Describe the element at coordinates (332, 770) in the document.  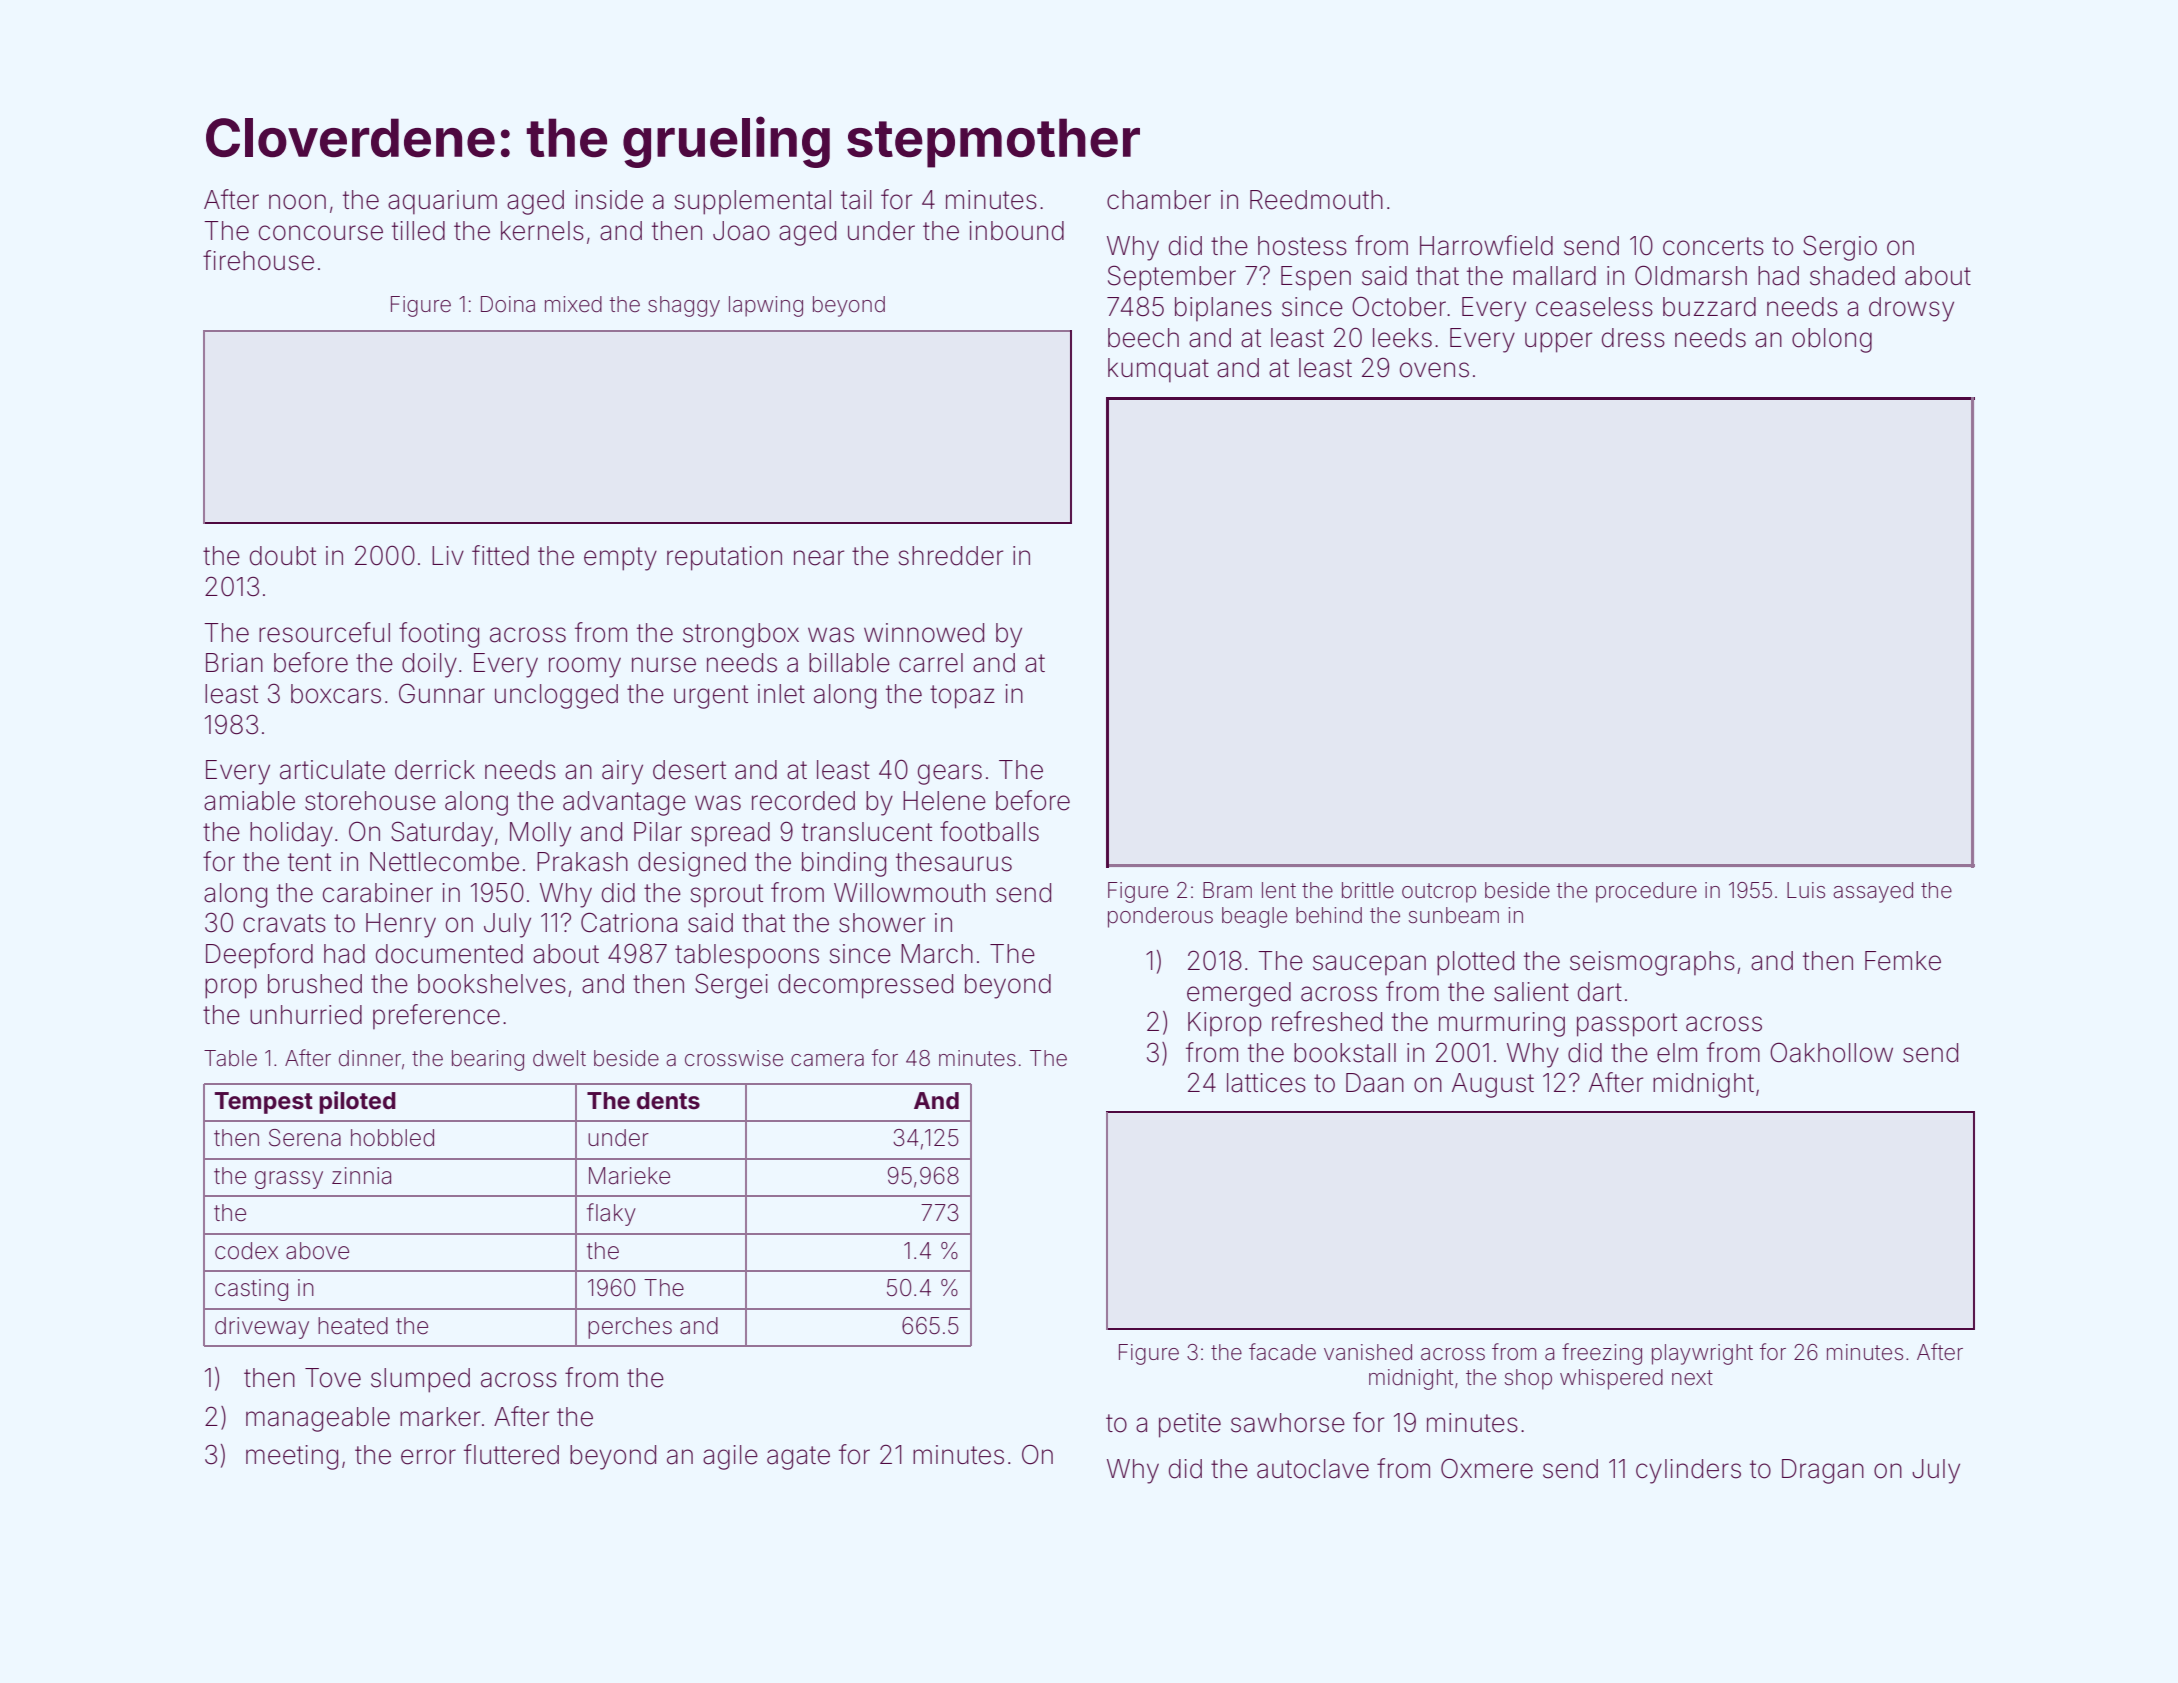
I see `articulate` at that location.
